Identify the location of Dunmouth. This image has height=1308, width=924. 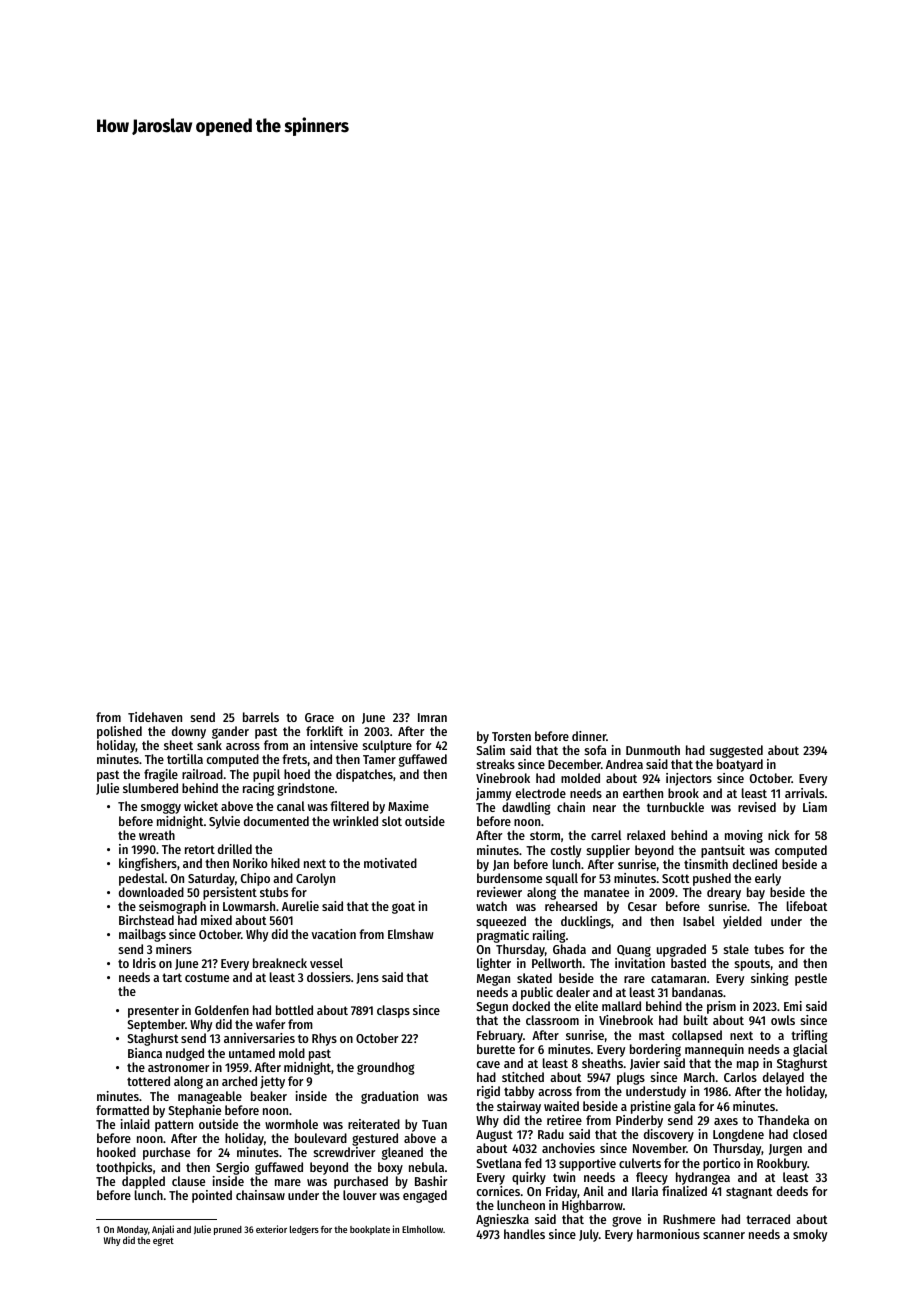
(653, 750).
